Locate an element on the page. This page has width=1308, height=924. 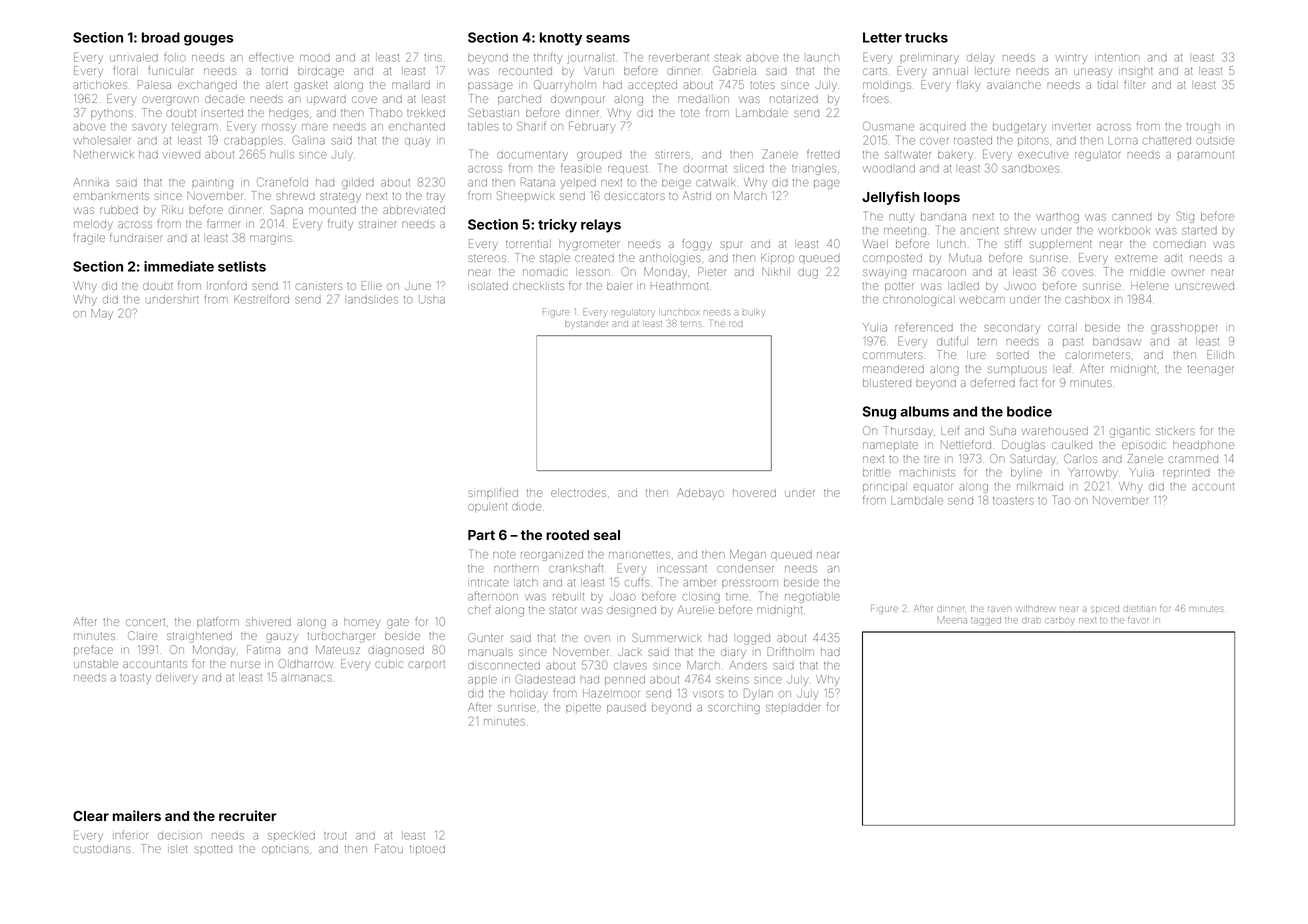
Kestrelford is located at coordinates (261, 299).
